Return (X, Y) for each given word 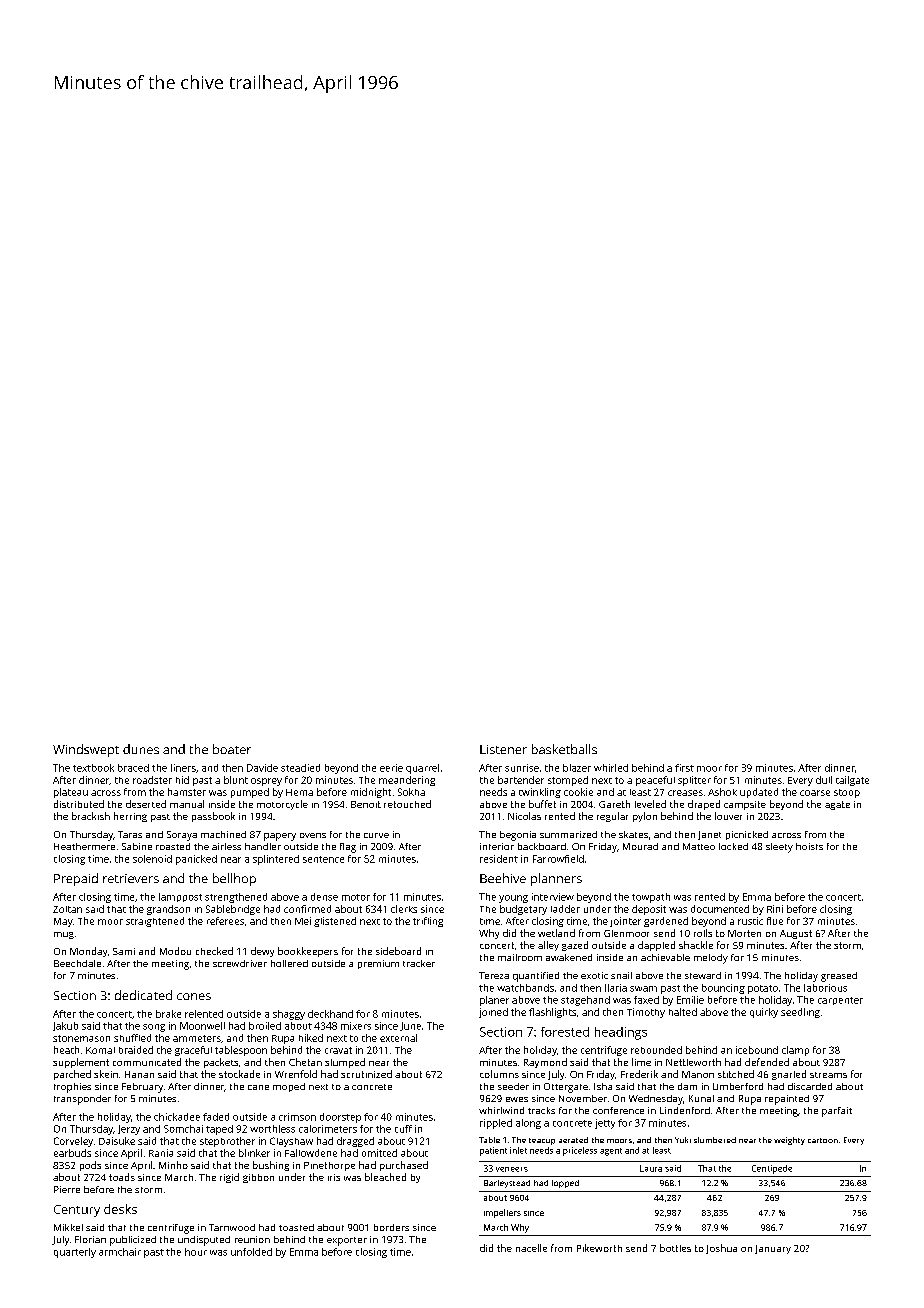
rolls (703, 933)
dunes (141, 749)
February (142, 1088)
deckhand (330, 1014)
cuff (403, 1129)
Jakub (65, 1026)
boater (232, 749)
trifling (428, 922)
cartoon (823, 1140)
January (773, 1249)
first (684, 768)
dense (324, 897)
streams (828, 1075)
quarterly (75, 1253)
